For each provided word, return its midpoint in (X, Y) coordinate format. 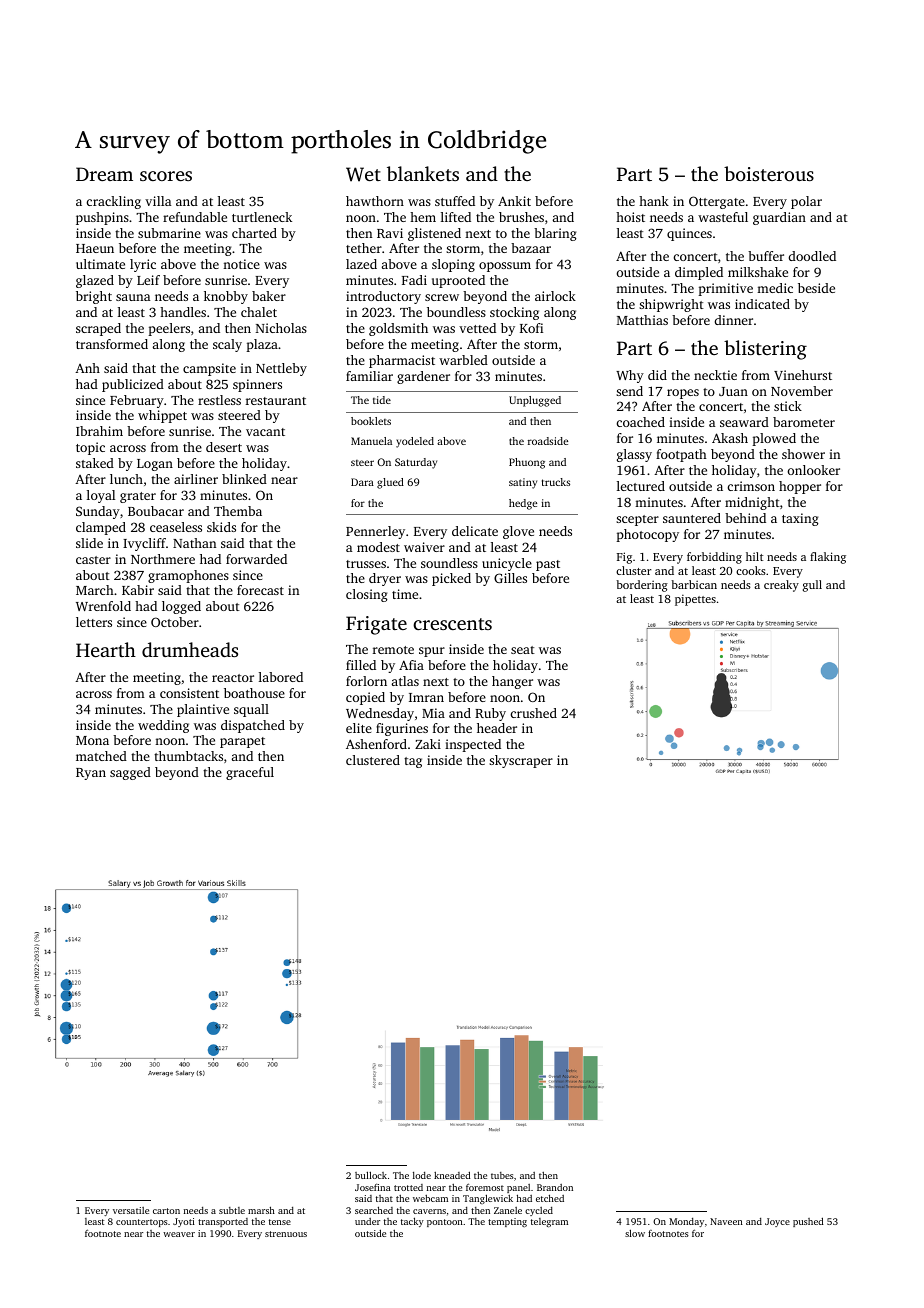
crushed (534, 713)
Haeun (95, 248)
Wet (363, 174)
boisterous (769, 173)
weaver (179, 1234)
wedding (163, 726)
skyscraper (521, 761)
